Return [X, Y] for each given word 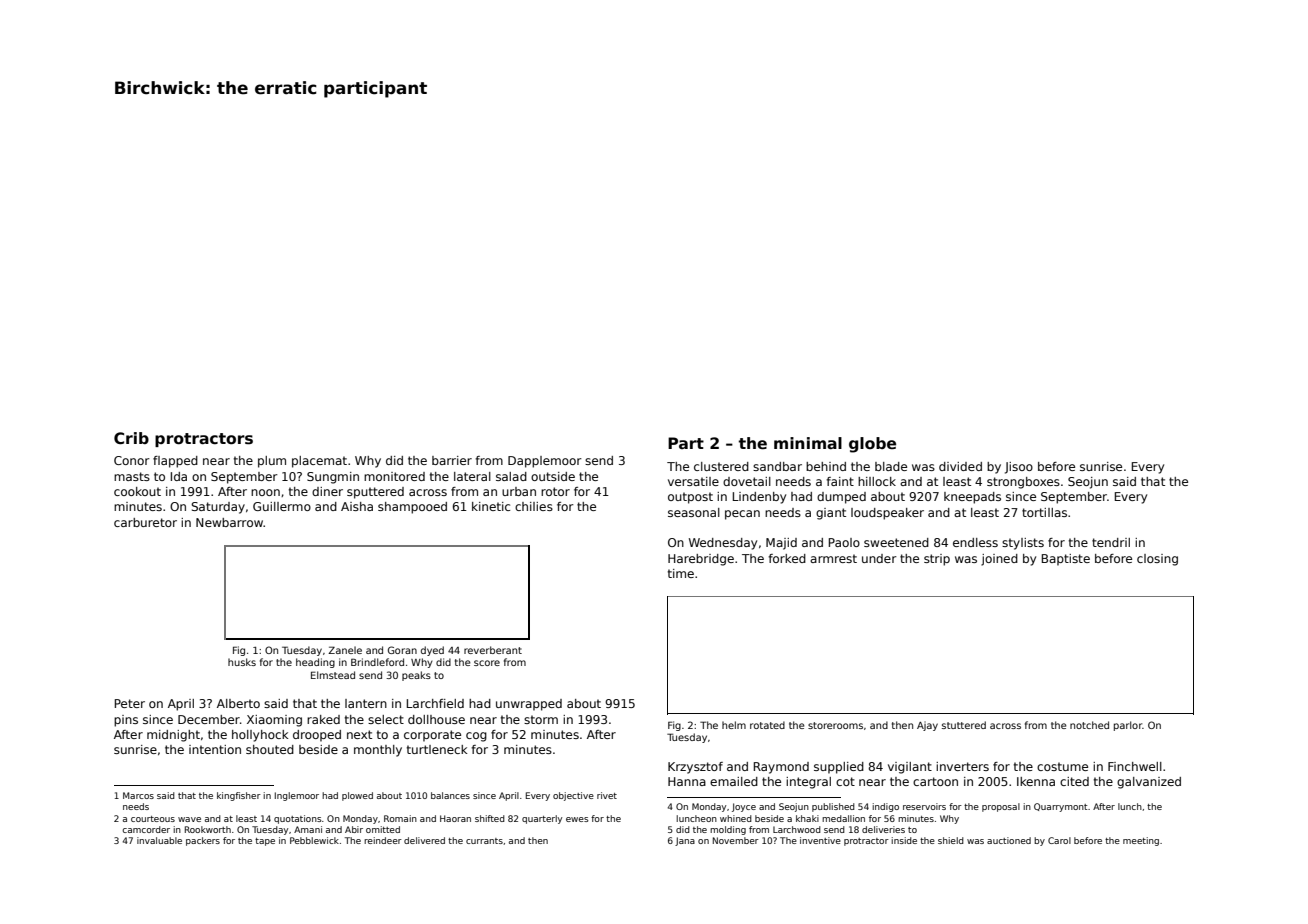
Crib [131, 438]
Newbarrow [229, 522]
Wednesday [723, 544]
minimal [808, 443]
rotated [767, 725]
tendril [1111, 542]
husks [242, 662]
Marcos [138, 795]
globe [872, 445]
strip [937, 560]
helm [734, 725]
